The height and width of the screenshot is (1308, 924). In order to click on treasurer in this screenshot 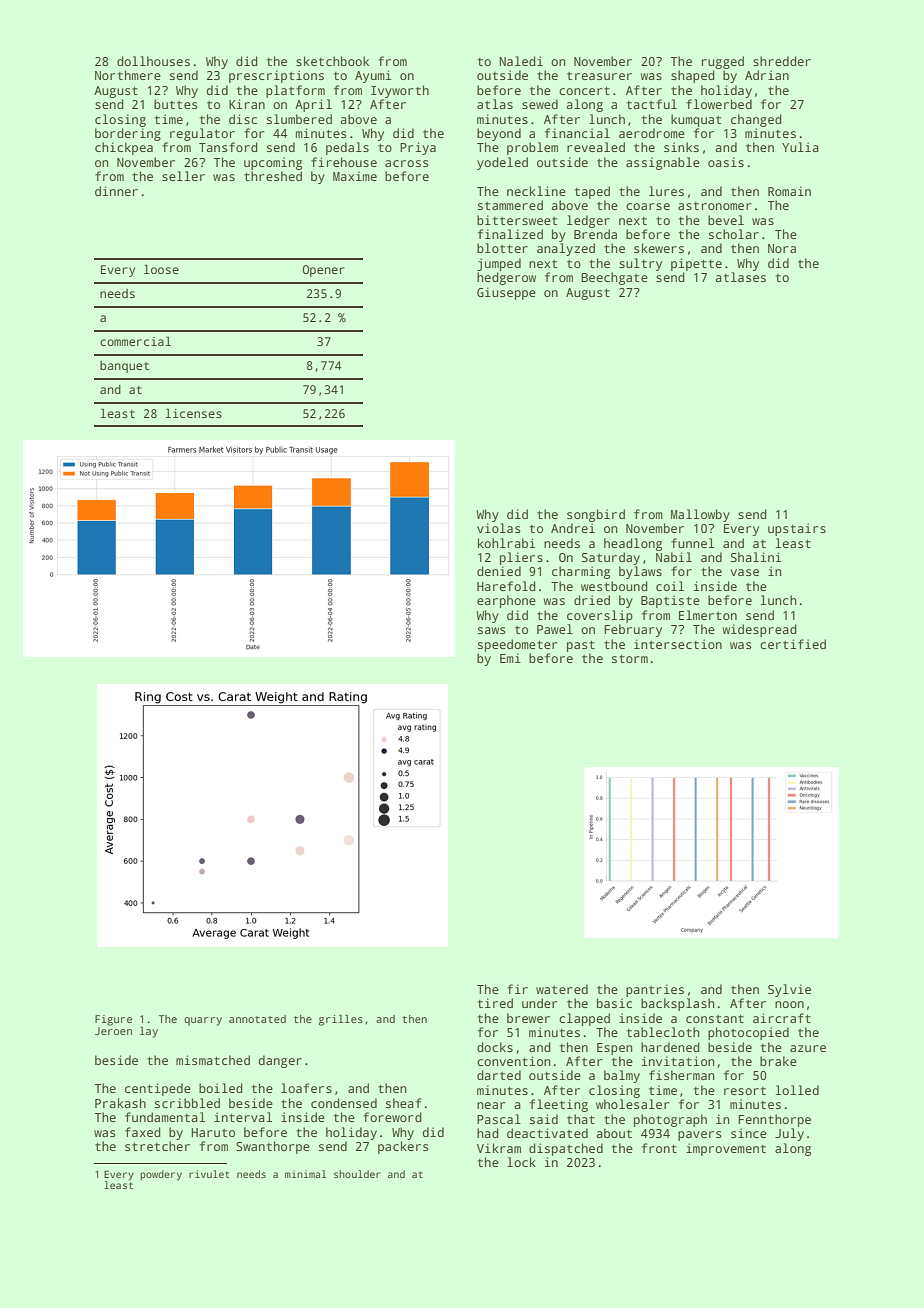, I will do `click(599, 76)`.
